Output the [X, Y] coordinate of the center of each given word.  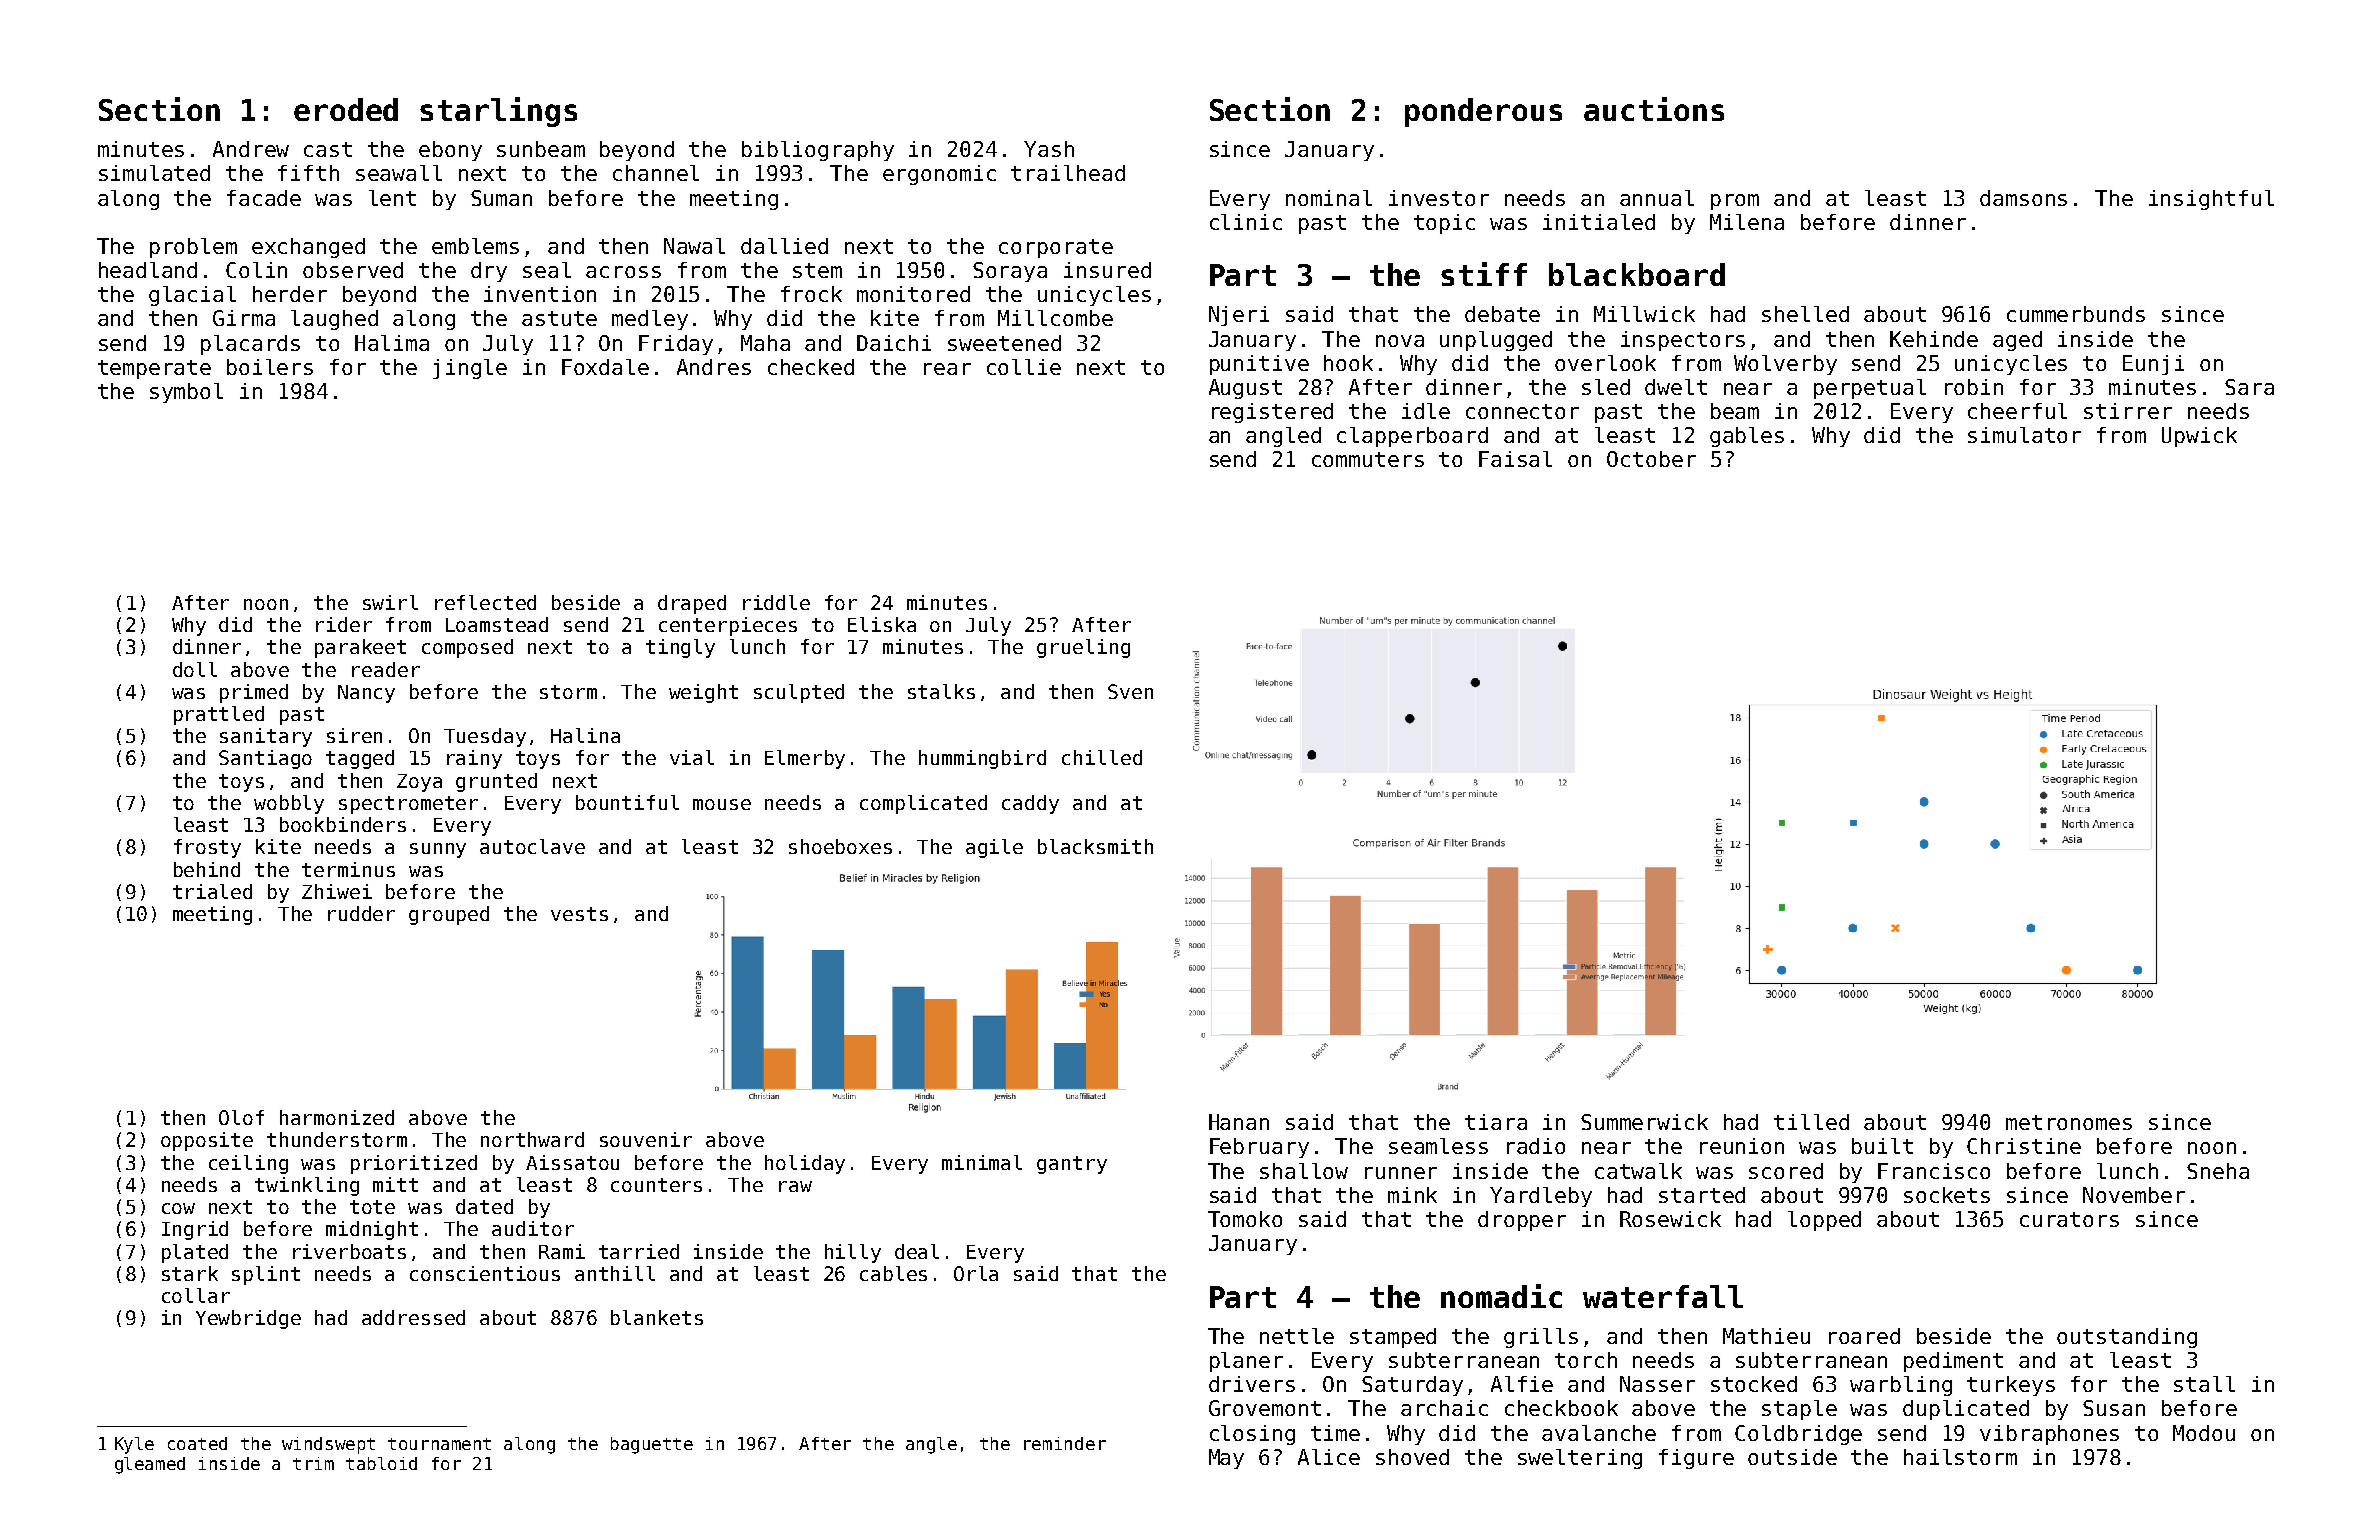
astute [559, 318]
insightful [2211, 200]
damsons [2023, 198]
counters [656, 1185]
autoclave [532, 846]
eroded [346, 109]
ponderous [1483, 112]
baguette [652, 1445]
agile [994, 848]
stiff [1484, 274]
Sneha [2218, 1171]
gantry [1072, 1165]
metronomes [2069, 1122]
